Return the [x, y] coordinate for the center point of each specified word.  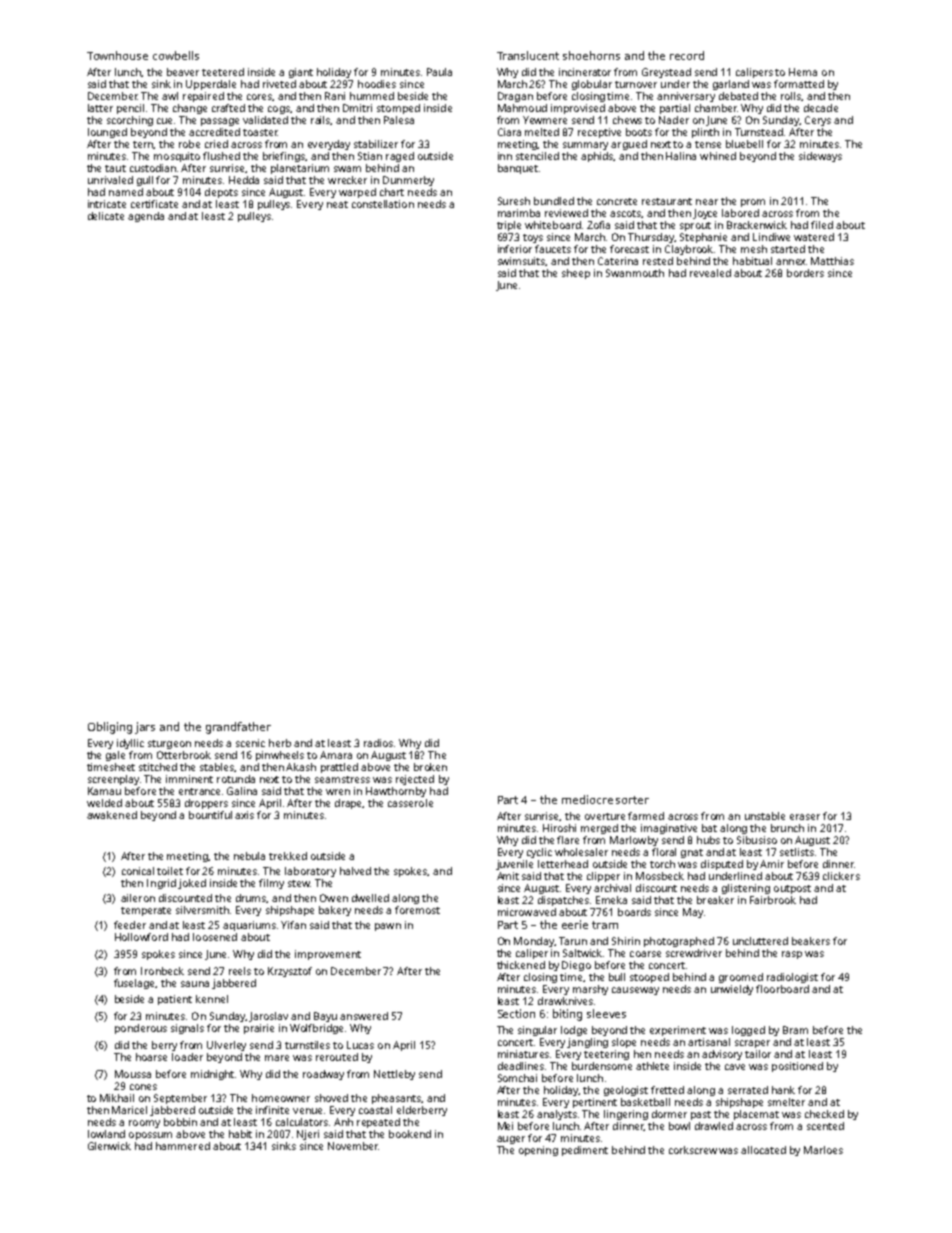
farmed [646, 816]
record [687, 55]
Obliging [110, 728]
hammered [183, 1146]
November [353, 1146]
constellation [383, 204]
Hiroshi [559, 828]
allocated [763, 1150]
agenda [146, 217]
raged [400, 157]
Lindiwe [771, 237]
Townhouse [117, 55]
